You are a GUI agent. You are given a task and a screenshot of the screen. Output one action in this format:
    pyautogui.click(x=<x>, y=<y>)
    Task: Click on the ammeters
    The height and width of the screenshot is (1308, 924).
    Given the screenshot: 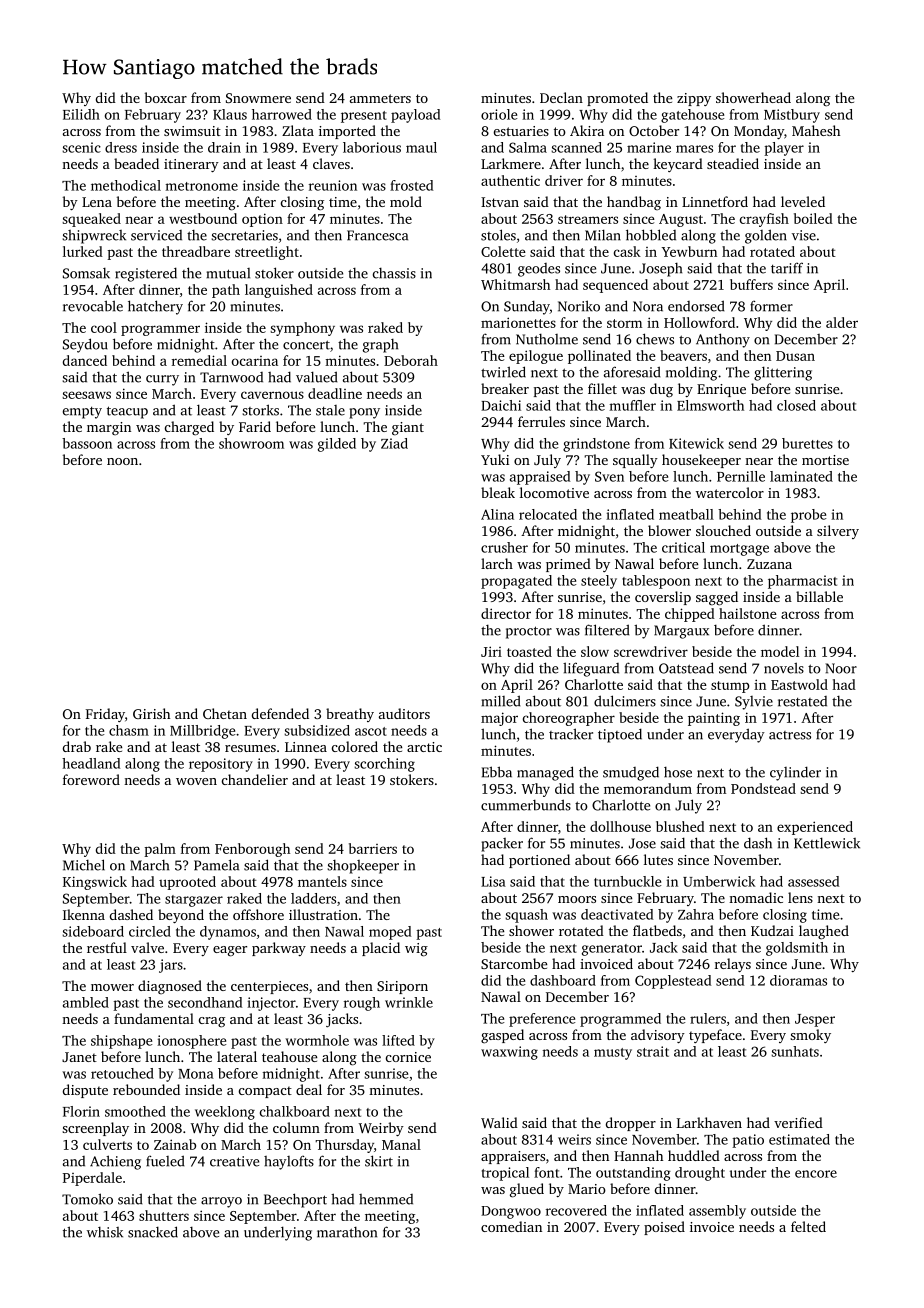 What is the action you would take?
    pyautogui.click(x=380, y=98)
